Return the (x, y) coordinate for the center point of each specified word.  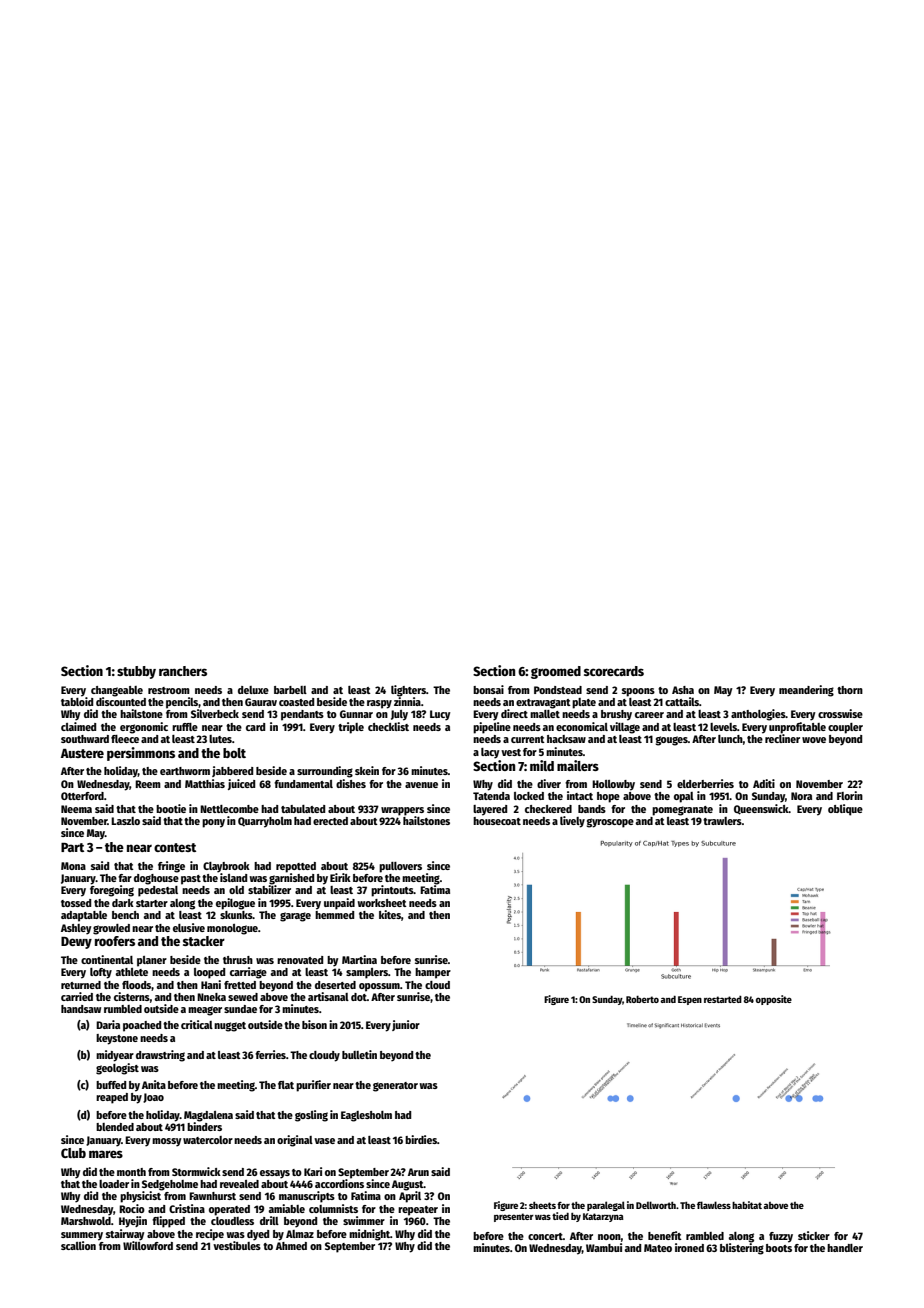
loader (114, 1184)
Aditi (764, 783)
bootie (171, 808)
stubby (136, 672)
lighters (408, 691)
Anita (154, 1084)
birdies (421, 1139)
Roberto (642, 999)
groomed (556, 672)
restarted (723, 999)
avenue (421, 785)
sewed (243, 997)
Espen (690, 1000)
